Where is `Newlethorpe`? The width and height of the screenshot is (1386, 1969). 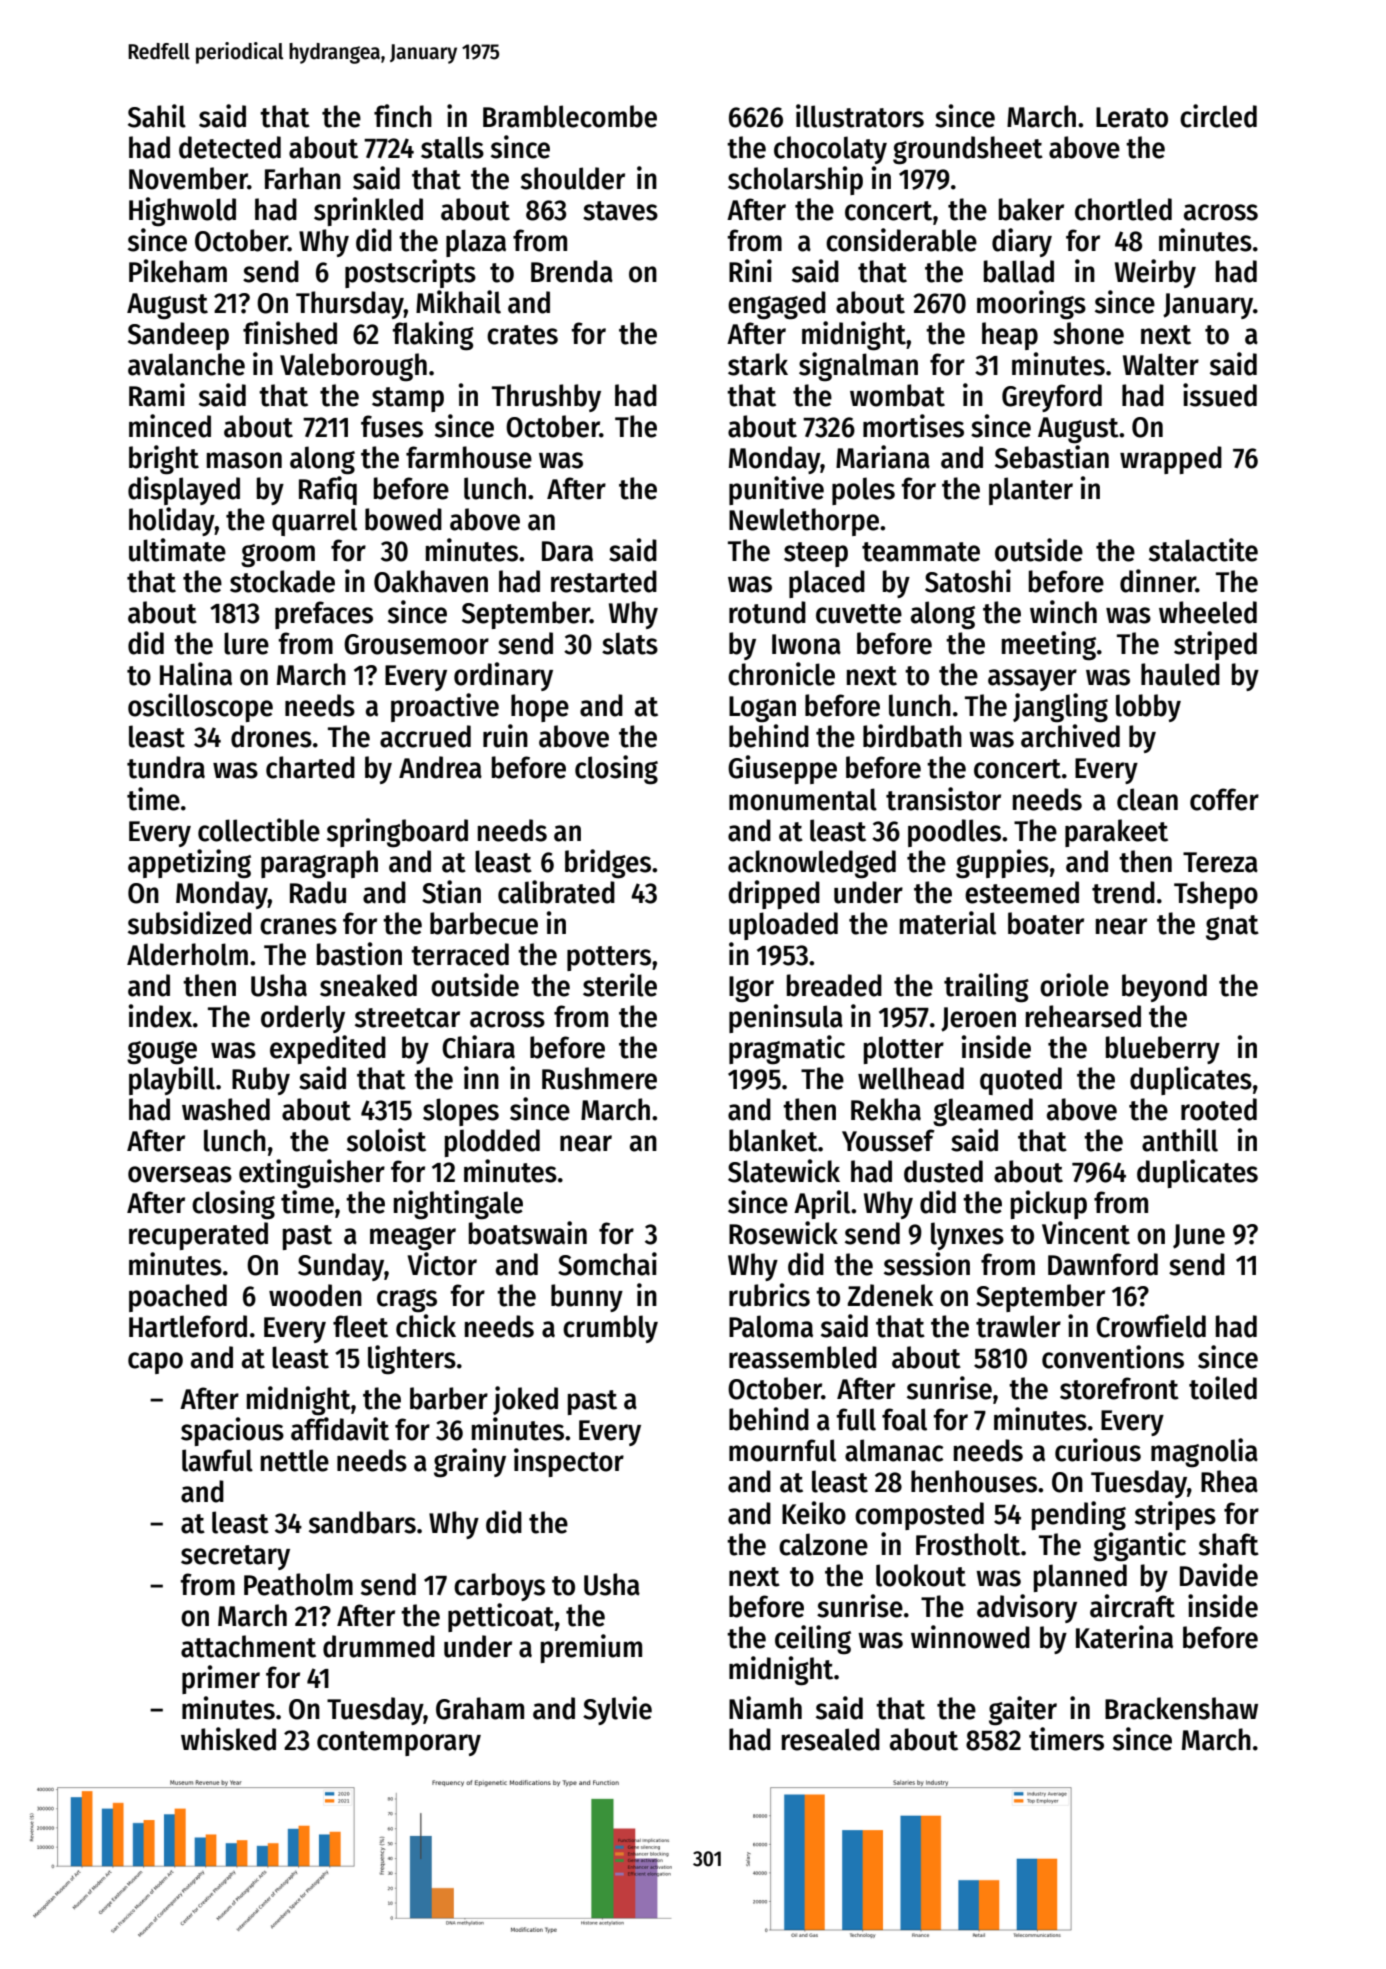
Newlethorpe is located at coordinates (804, 522).
